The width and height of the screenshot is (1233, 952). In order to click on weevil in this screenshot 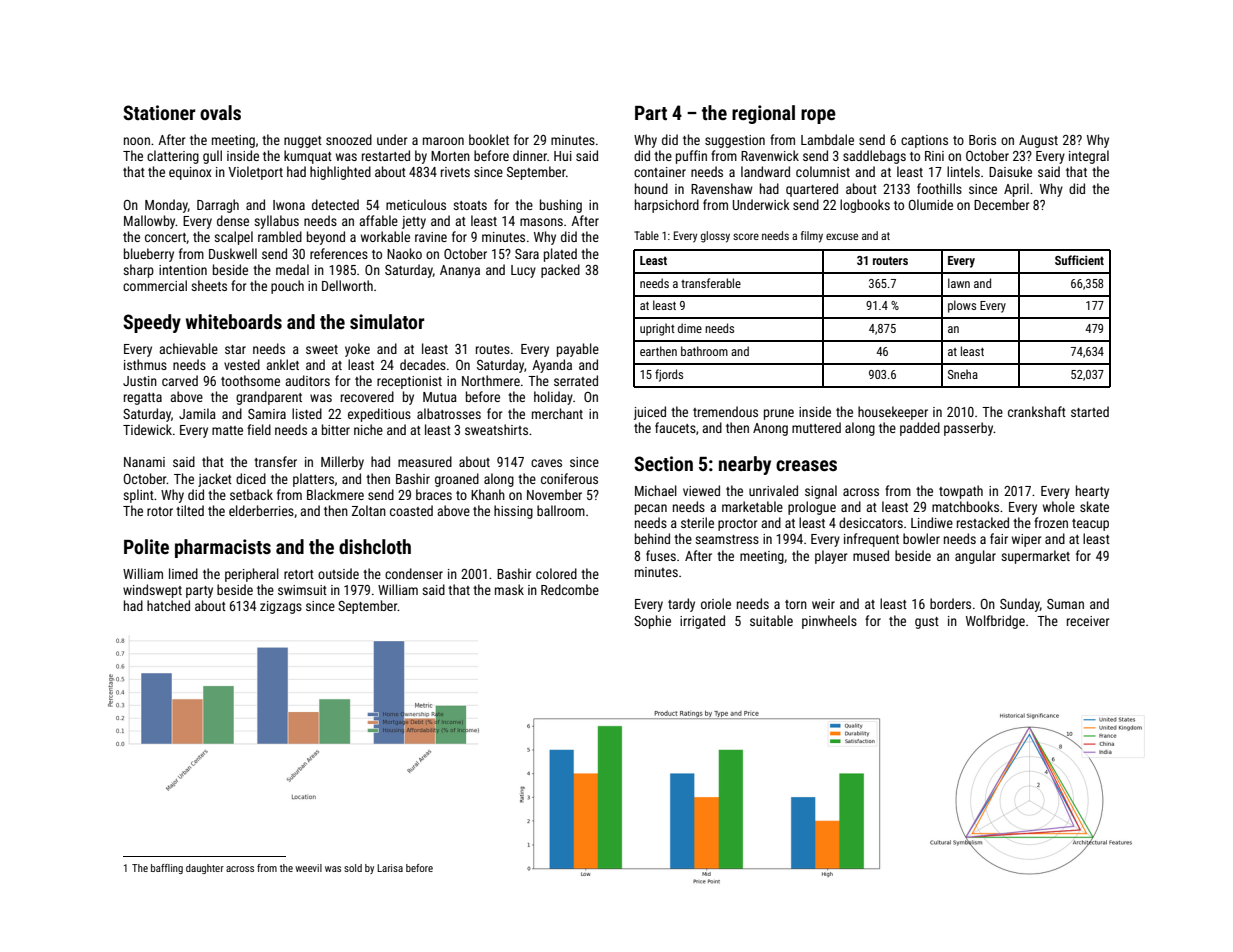, I will do `click(308, 868)`.
